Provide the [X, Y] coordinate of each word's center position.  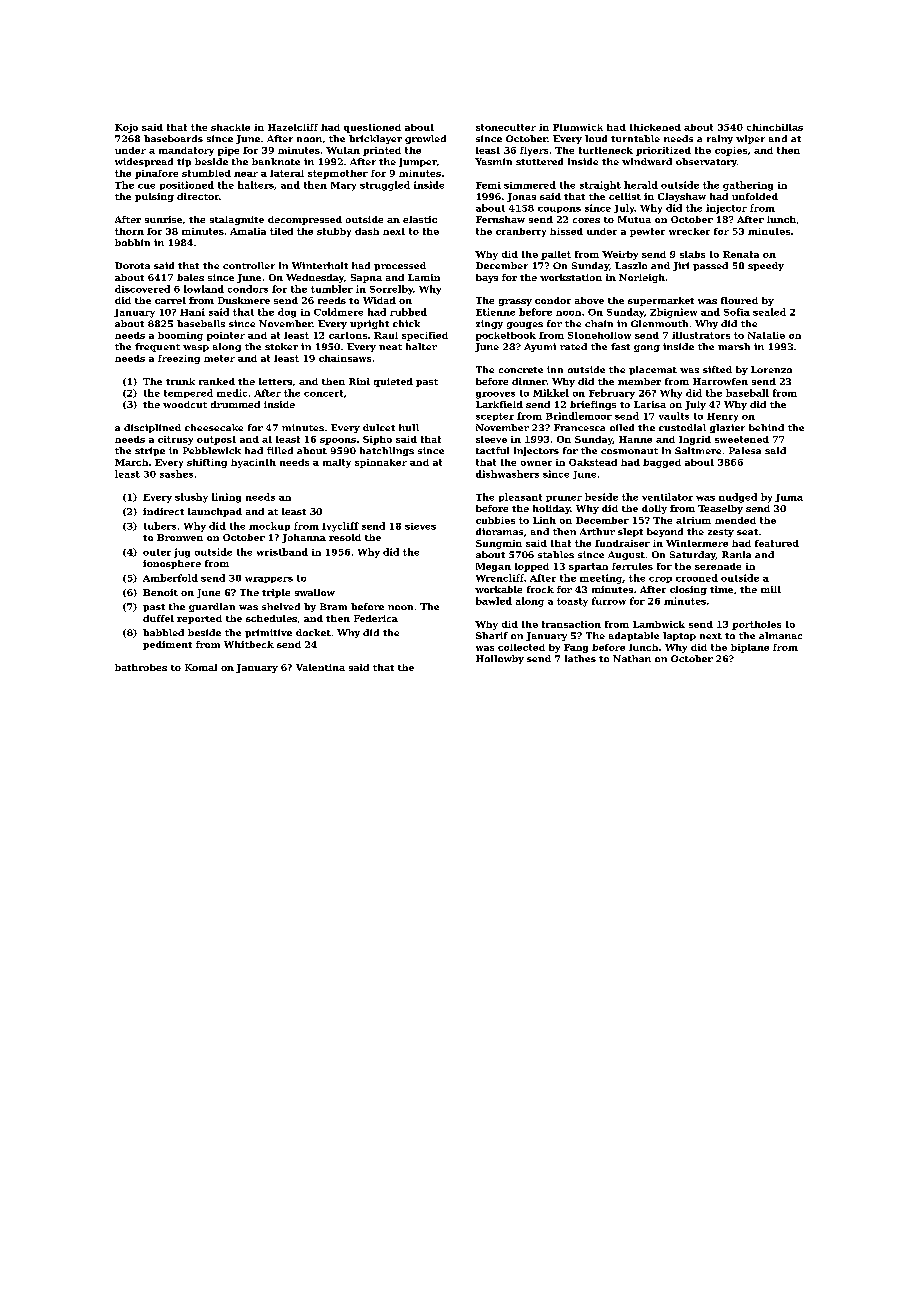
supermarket [661, 301]
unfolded [755, 196]
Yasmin [493, 161]
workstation [571, 277]
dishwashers [507, 474]
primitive [268, 633]
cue [146, 186]
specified [425, 336]
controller [249, 265]
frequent [157, 347]
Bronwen [180, 537]
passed [710, 266]
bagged [662, 463]
